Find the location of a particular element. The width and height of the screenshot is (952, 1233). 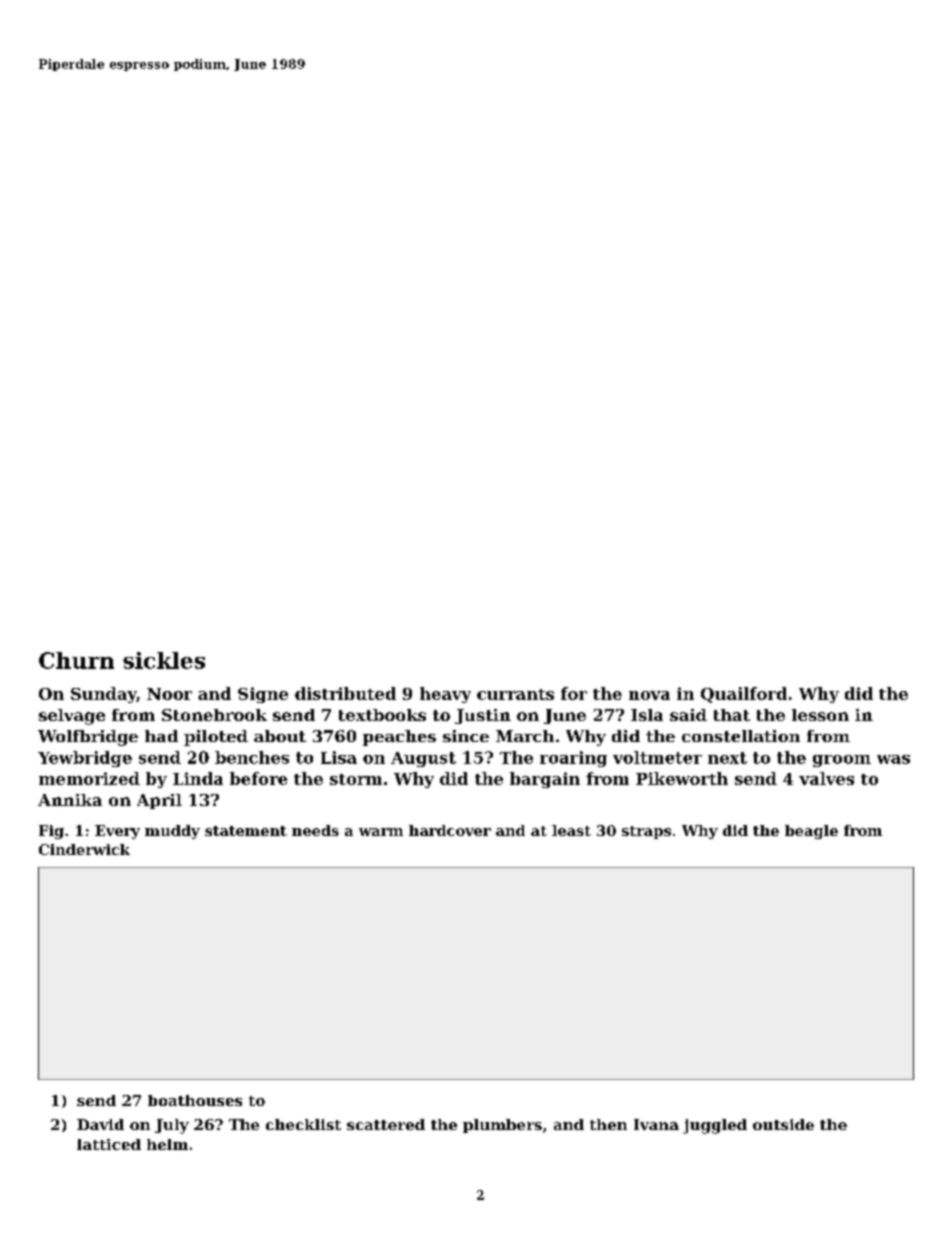

hardcover is located at coordinates (450, 830).
